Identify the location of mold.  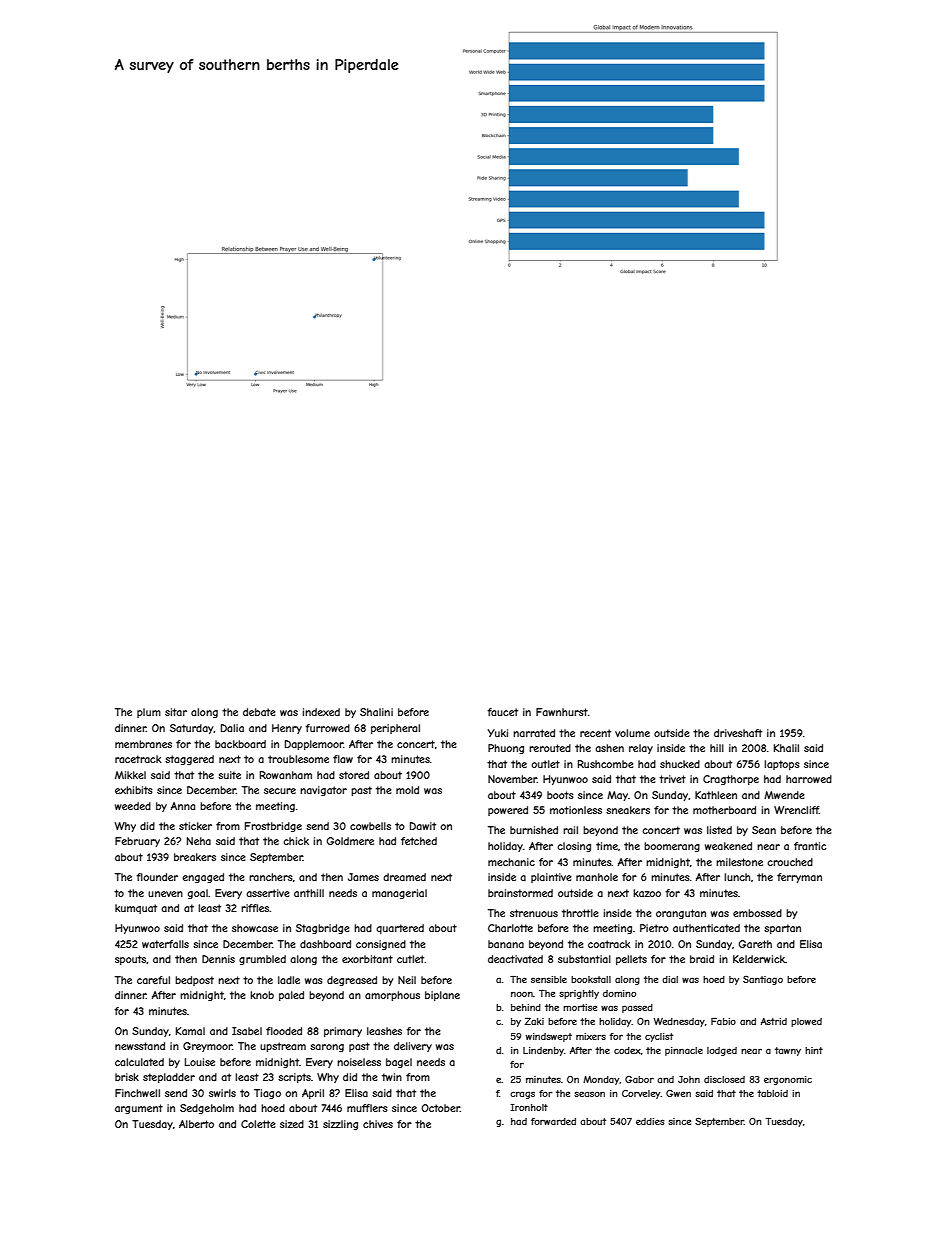
(407, 790).
